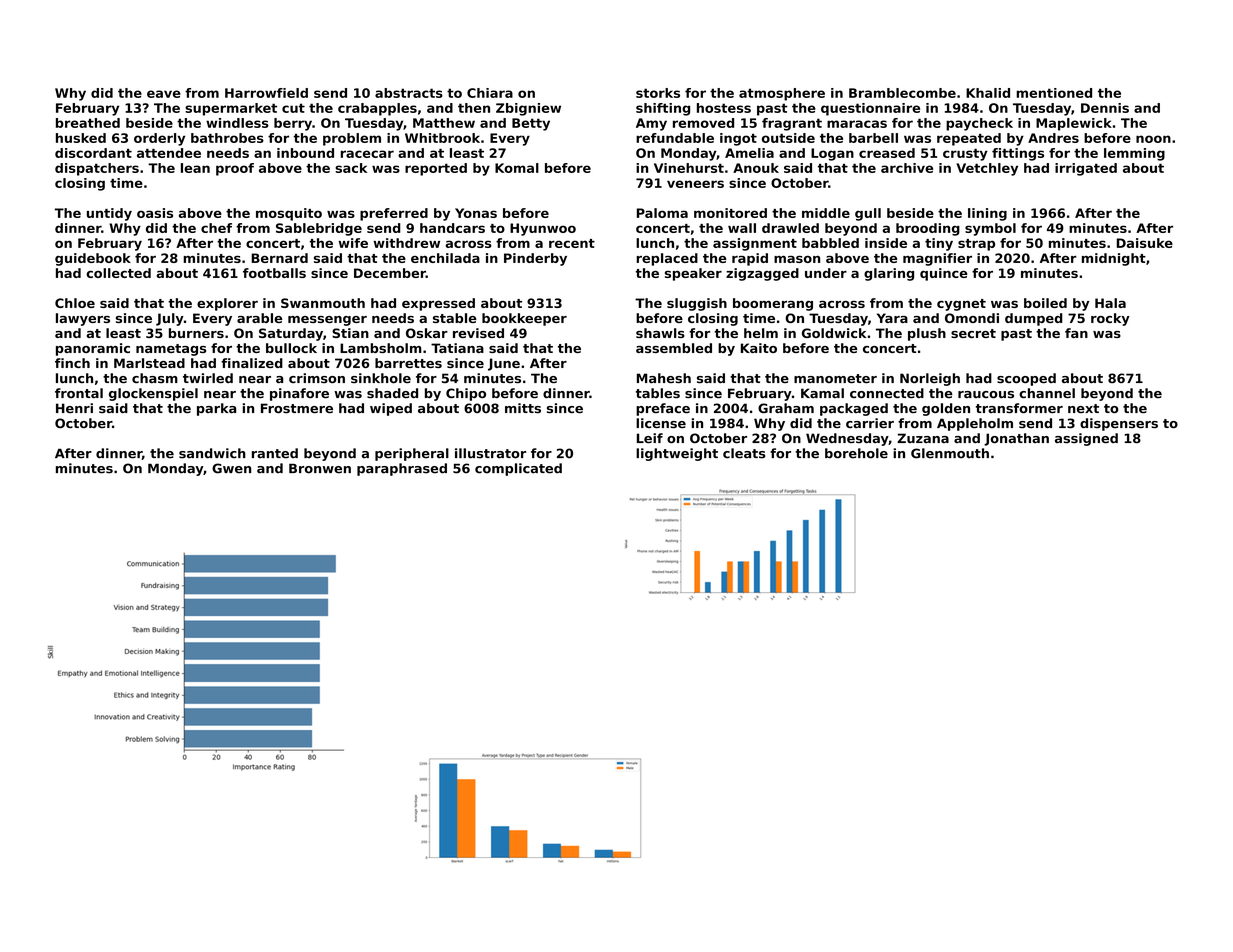  Describe the element at coordinates (660, 333) in the page. I see `shawls` at that location.
